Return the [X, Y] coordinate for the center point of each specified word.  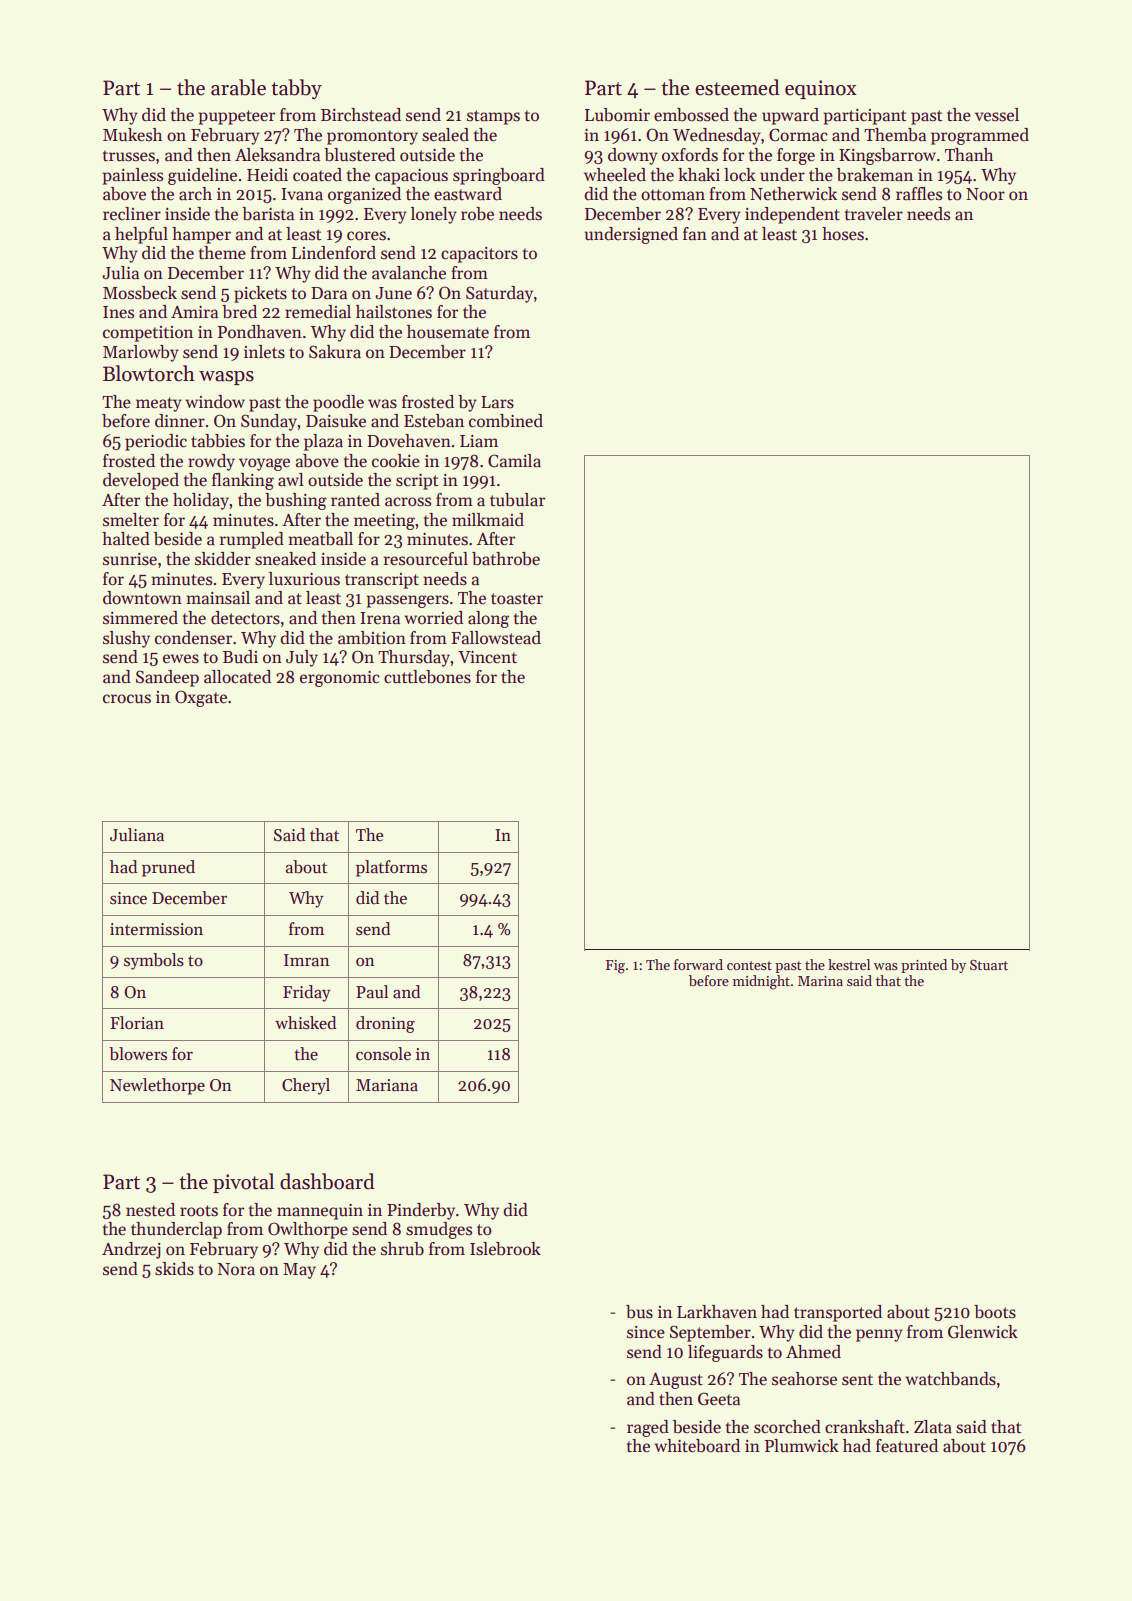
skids [174, 1269]
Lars [497, 402]
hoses [843, 234]
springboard [499, 176]
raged [648, 1428]
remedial [318, 312]
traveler [874, 214]
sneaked [285, 559]
